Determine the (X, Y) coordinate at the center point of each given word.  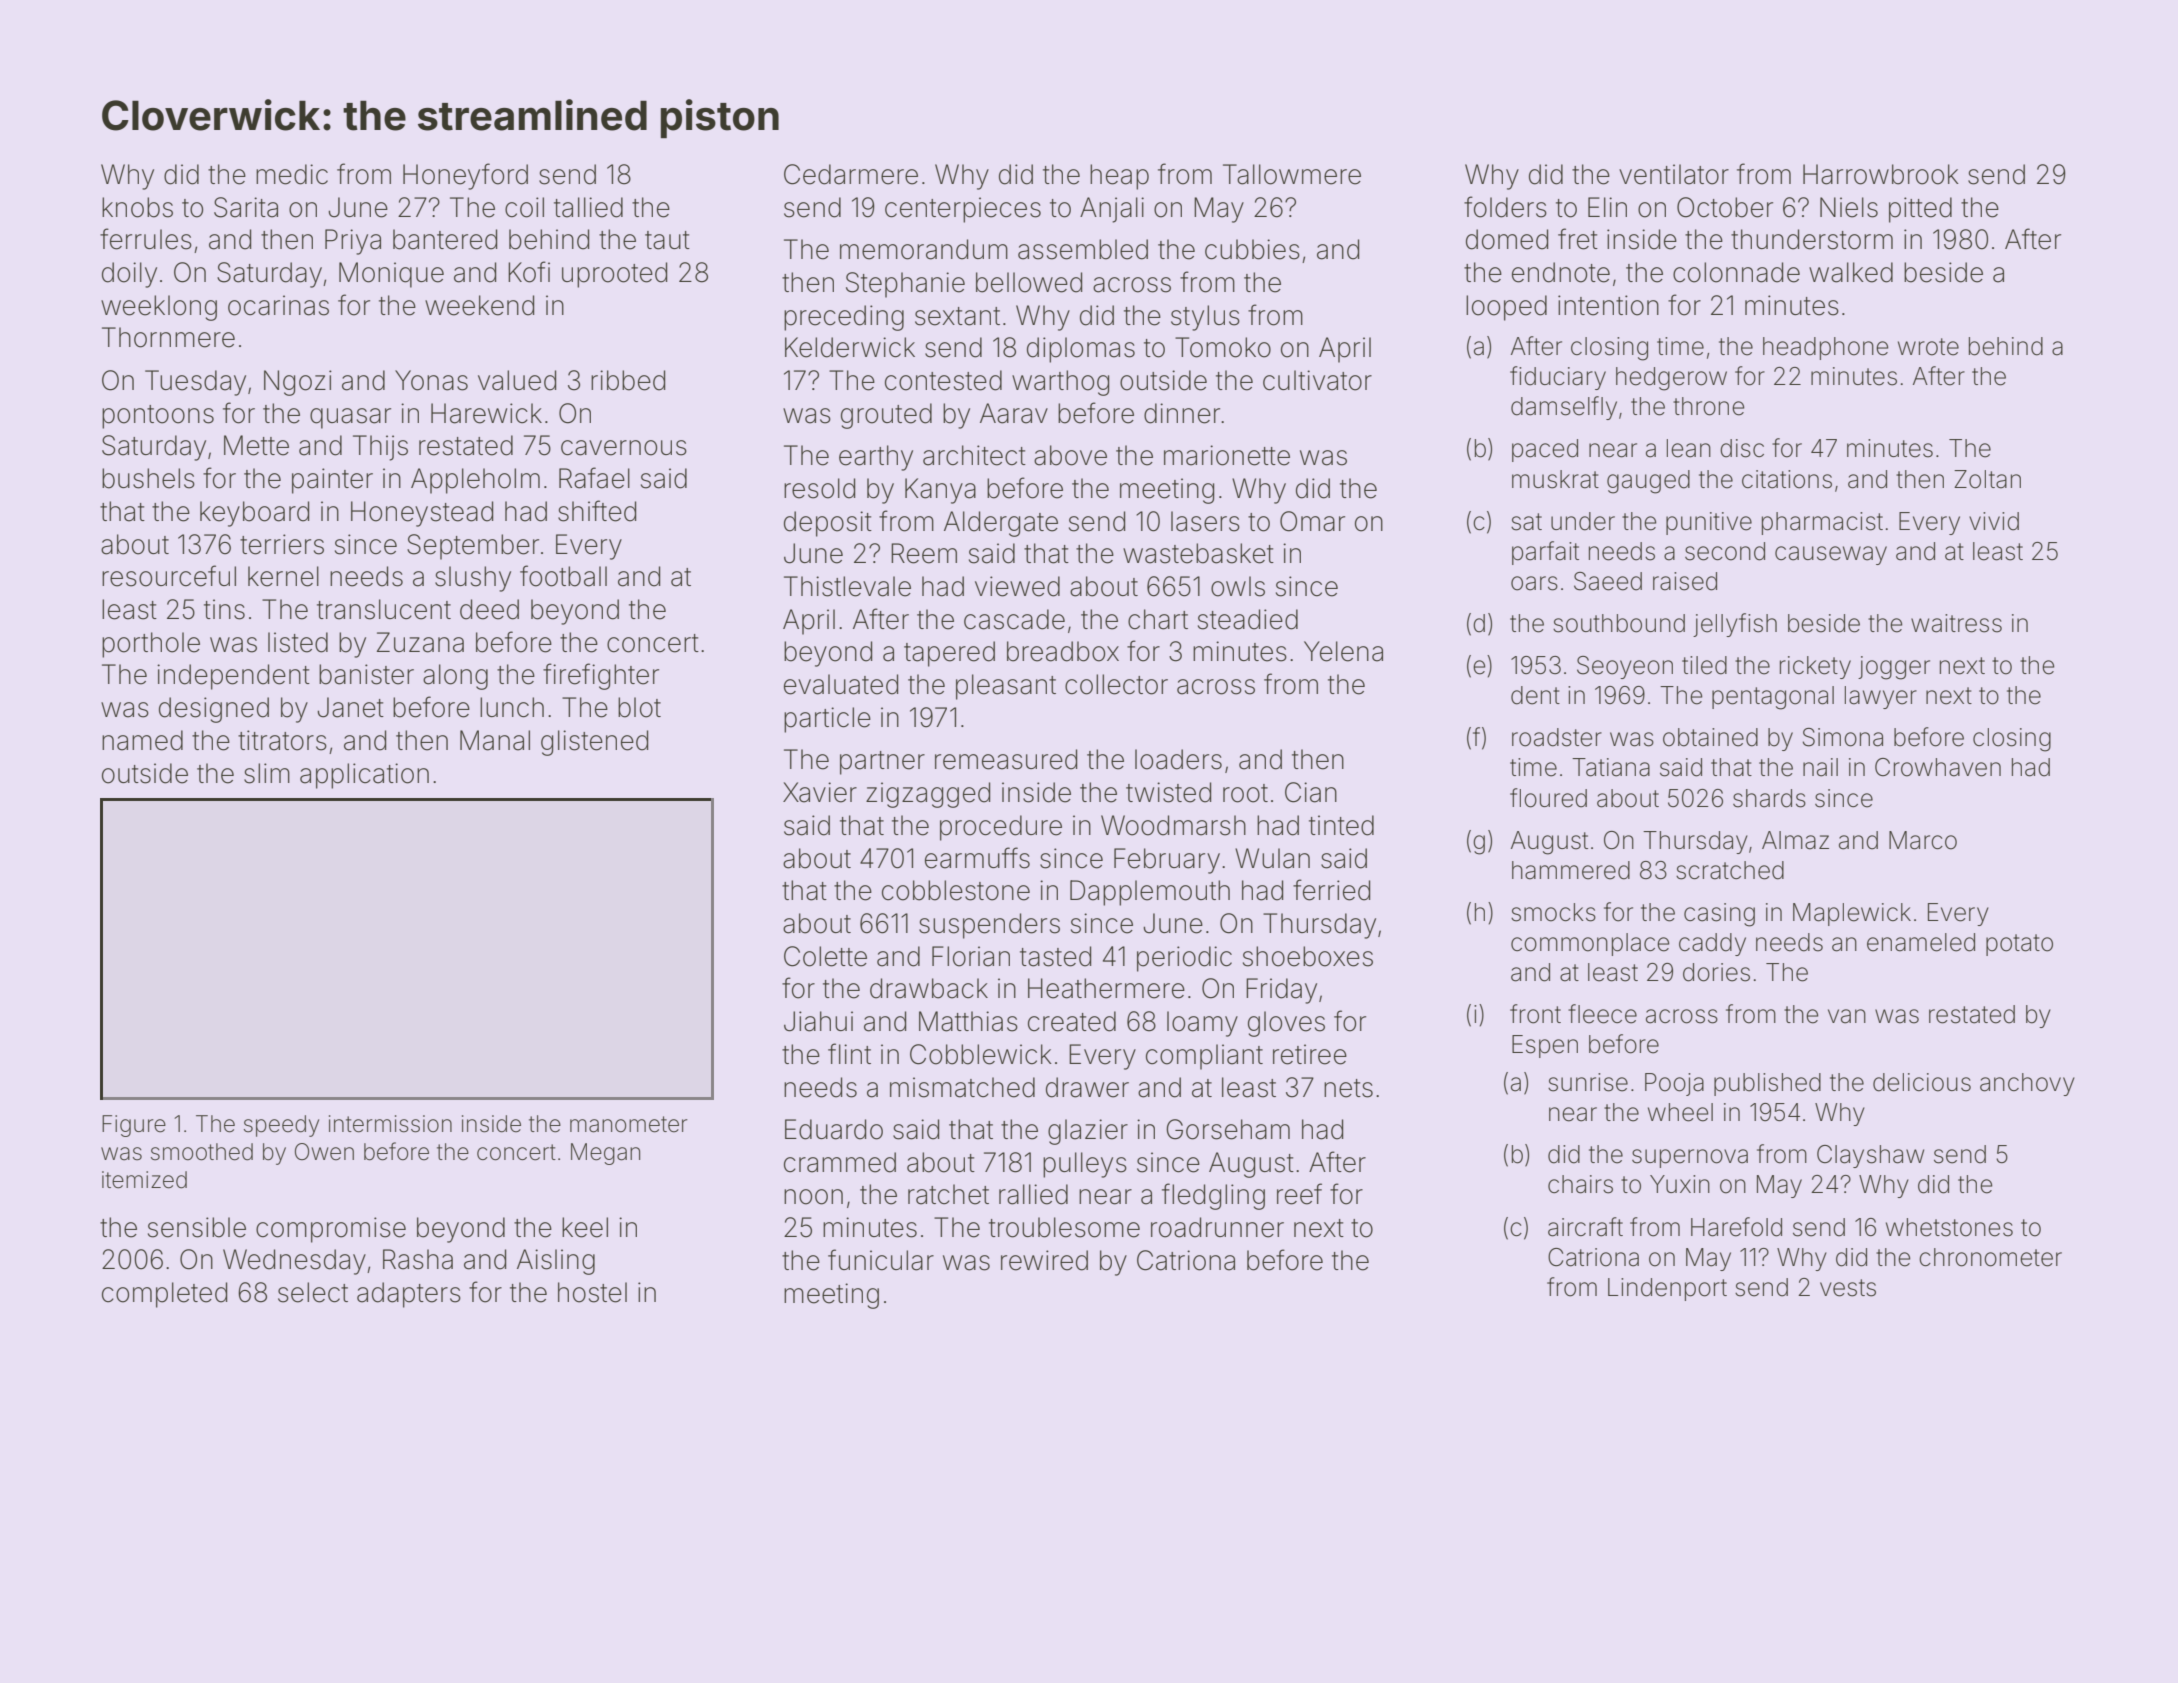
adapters (409, 1295)
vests (1848, 1288)
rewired (1044, 1260)
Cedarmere (851, 174)
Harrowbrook (1881, 174)
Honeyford (465, 176)
